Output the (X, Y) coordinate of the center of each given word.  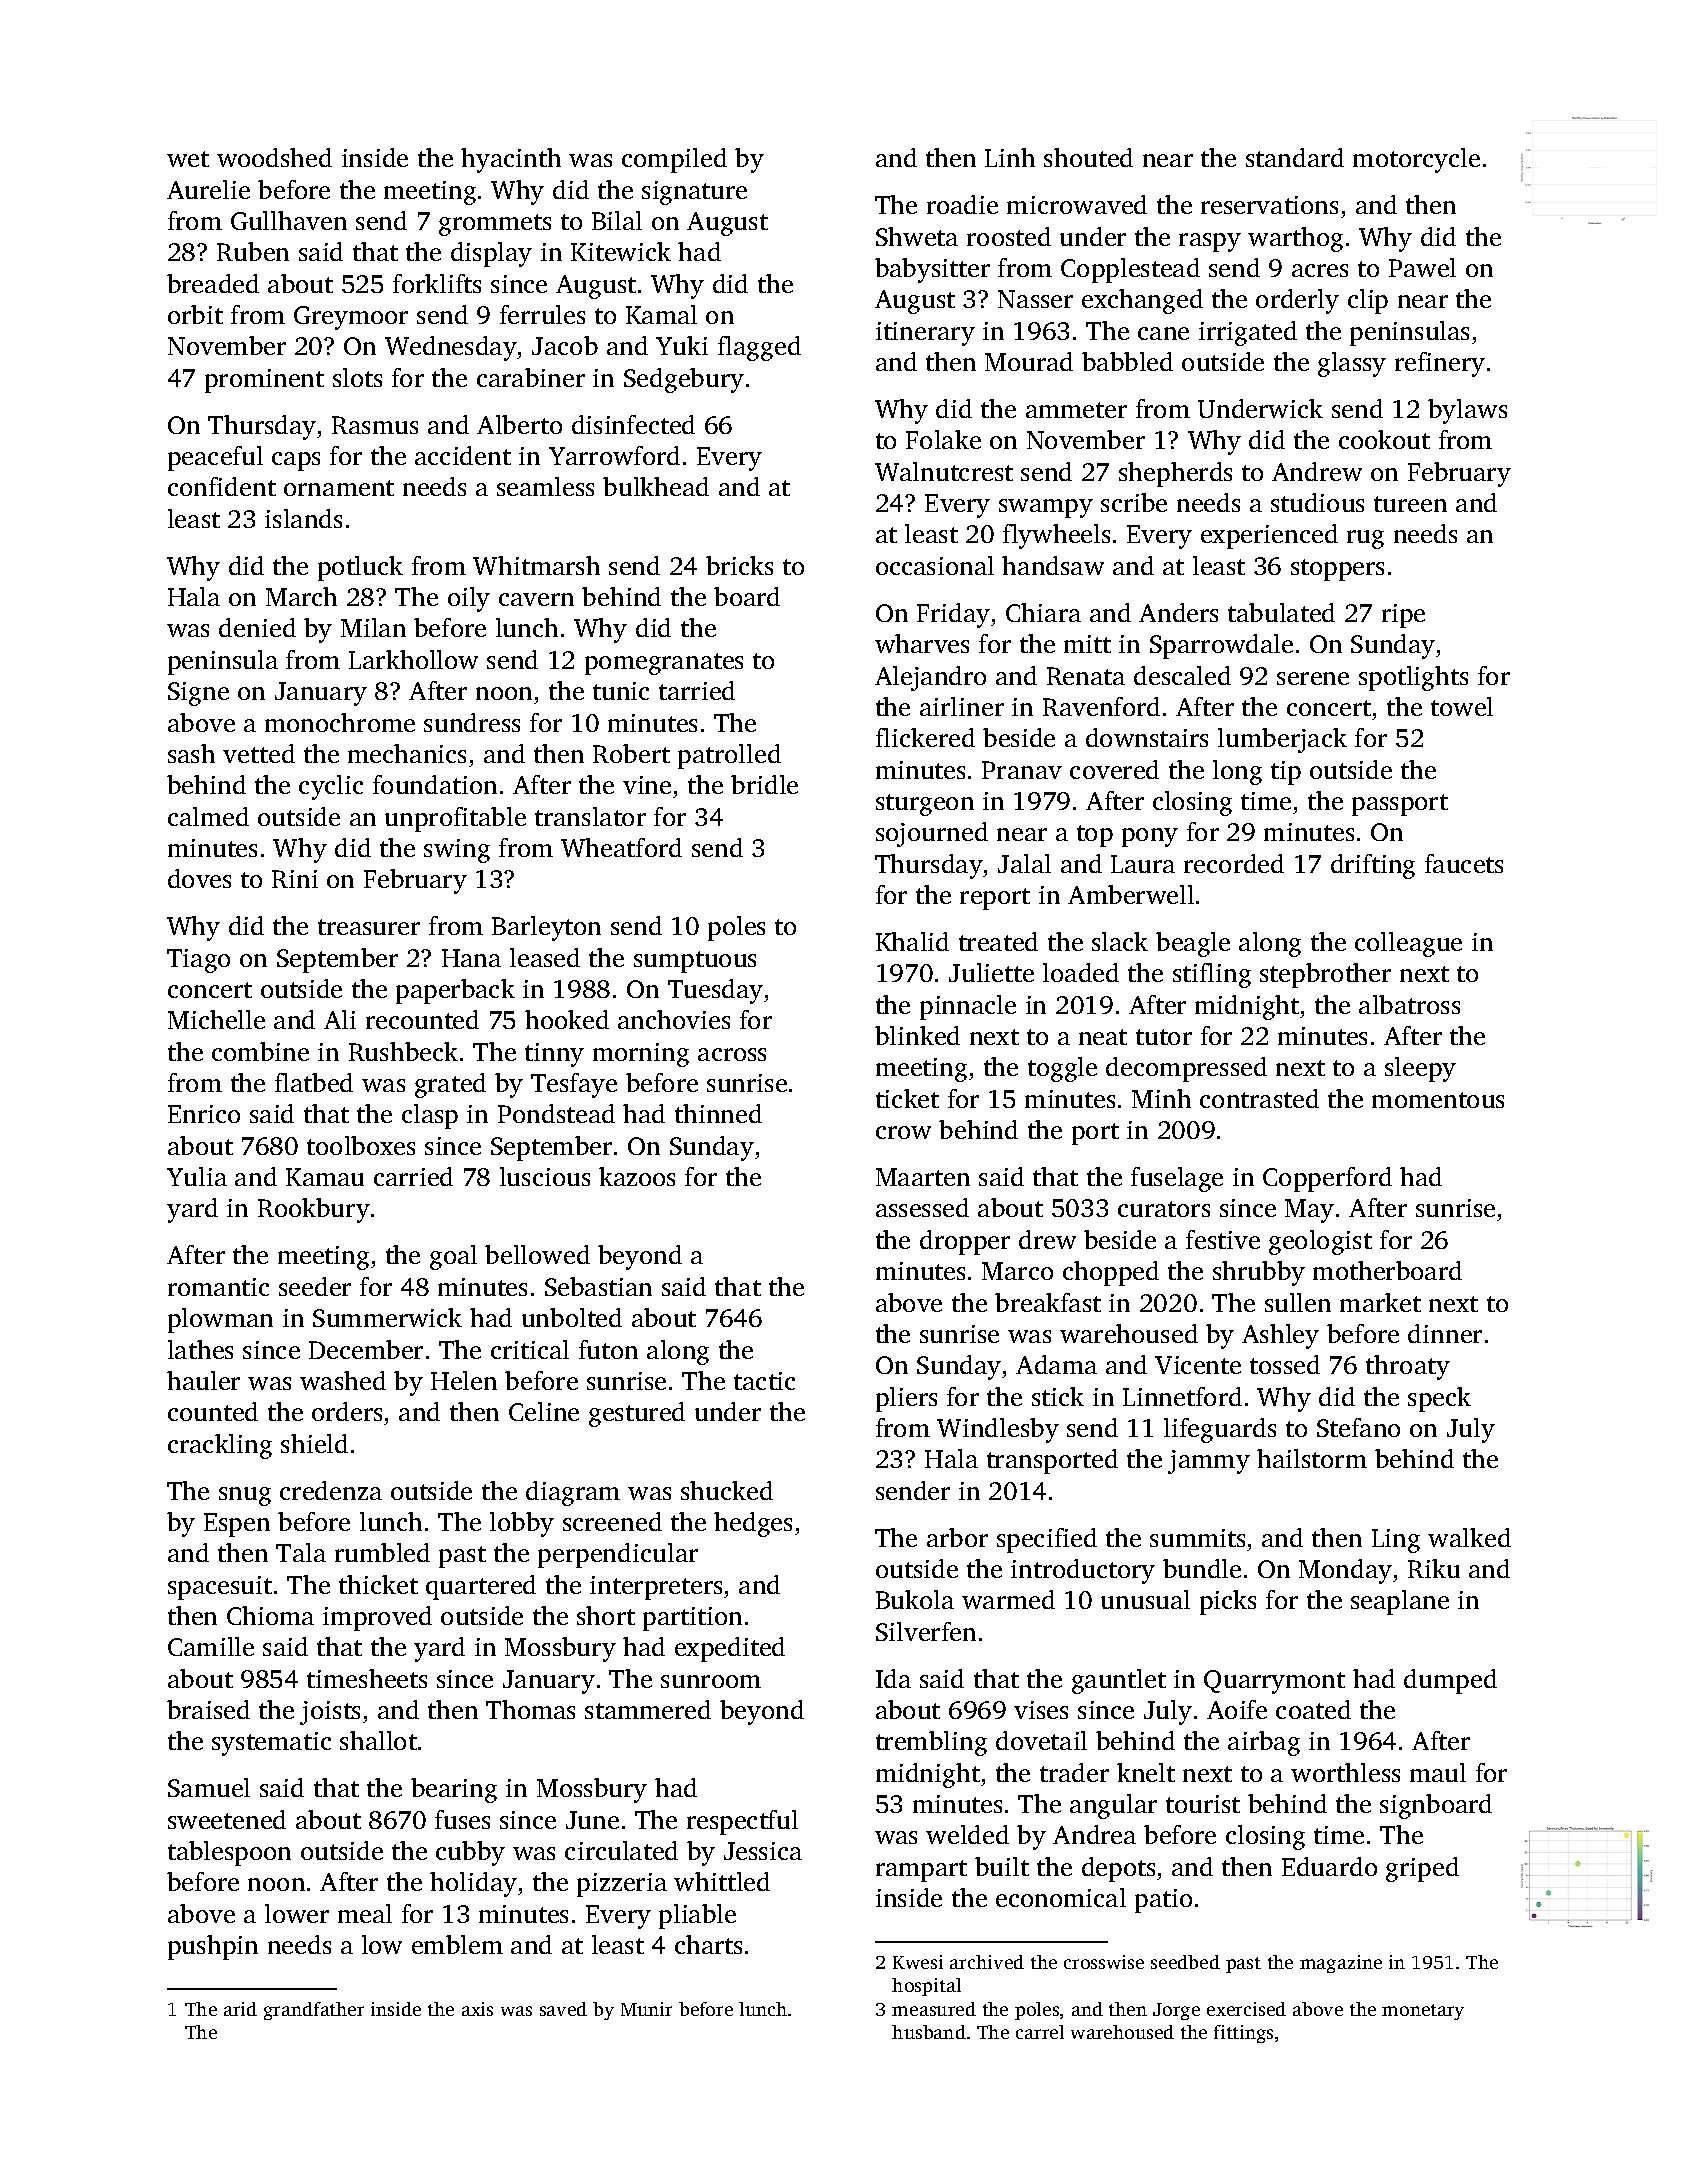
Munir (646, 2009)
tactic (764, 1381)
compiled (674, 160)
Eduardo (1329, 1866)
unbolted (572, 1317)
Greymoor (351, 318)
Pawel (1422, 267)
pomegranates (664, 664)
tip (1286, 773)
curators (1164, 1209)
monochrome (340, 722)
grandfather (314, 2011)
